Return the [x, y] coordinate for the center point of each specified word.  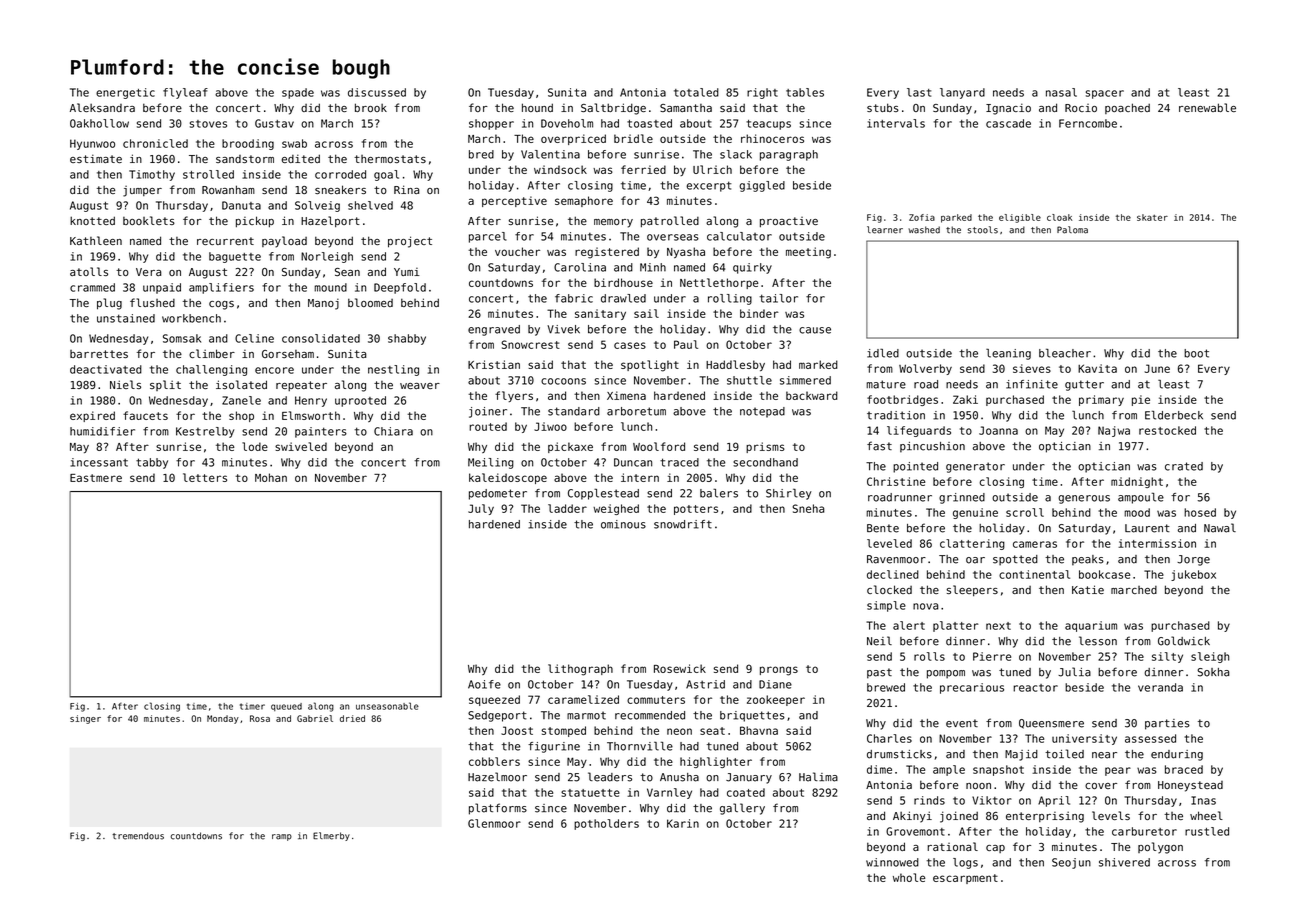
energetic [125, 93]
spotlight [650, 366]
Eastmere [96, 478]
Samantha [686, 108]
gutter [1084, 385]
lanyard [962, 93]
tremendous [138, 836]
